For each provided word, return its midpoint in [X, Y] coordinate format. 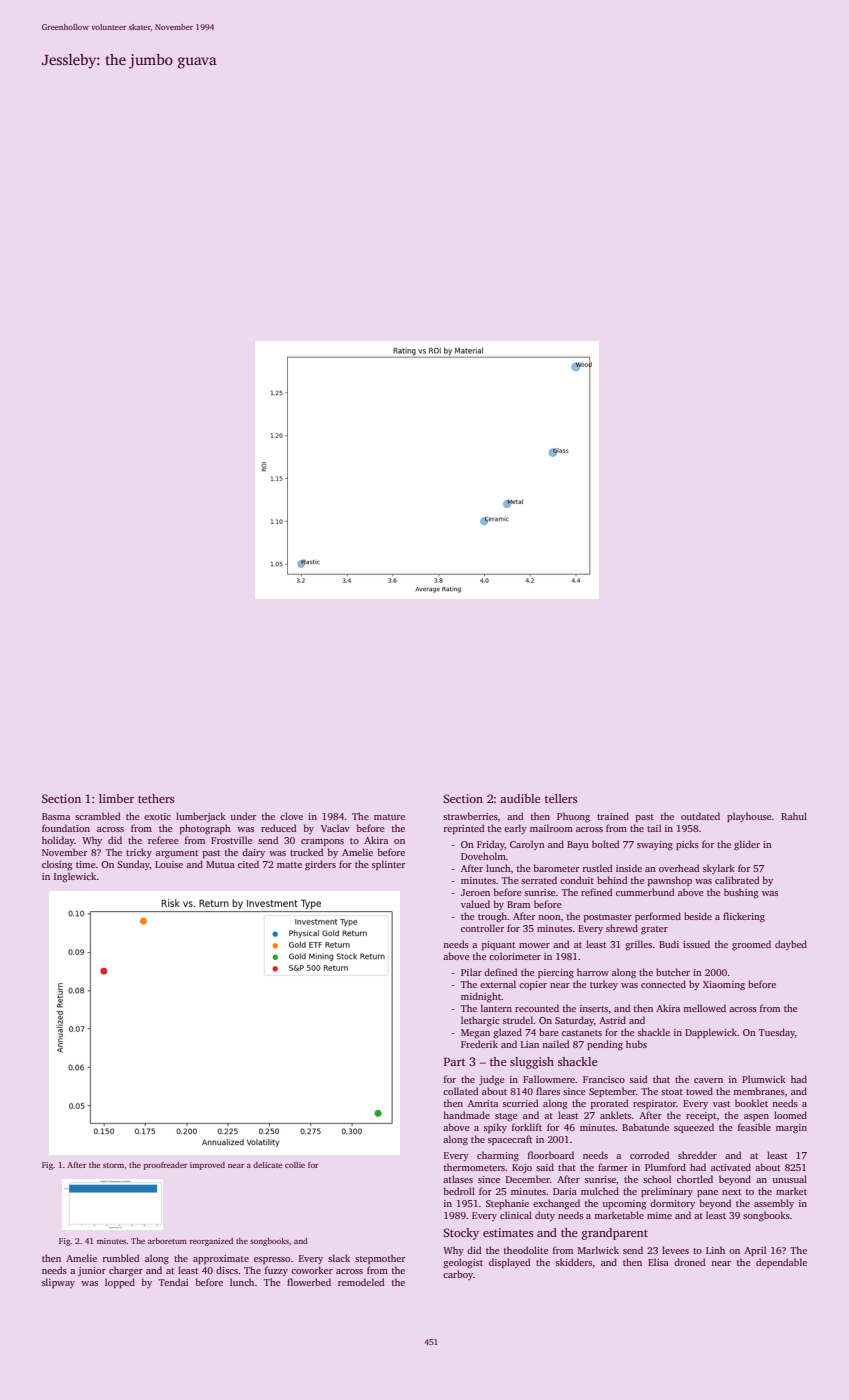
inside [629, 868]
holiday [58, 841]
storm [113, 1165]
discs [227, 1270]
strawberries [470, 816]
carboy [458, 1275]
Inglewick [75, 877]
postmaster [608, 918]
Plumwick [764, 1079]
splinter [388, 865]
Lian [530, 1044]
